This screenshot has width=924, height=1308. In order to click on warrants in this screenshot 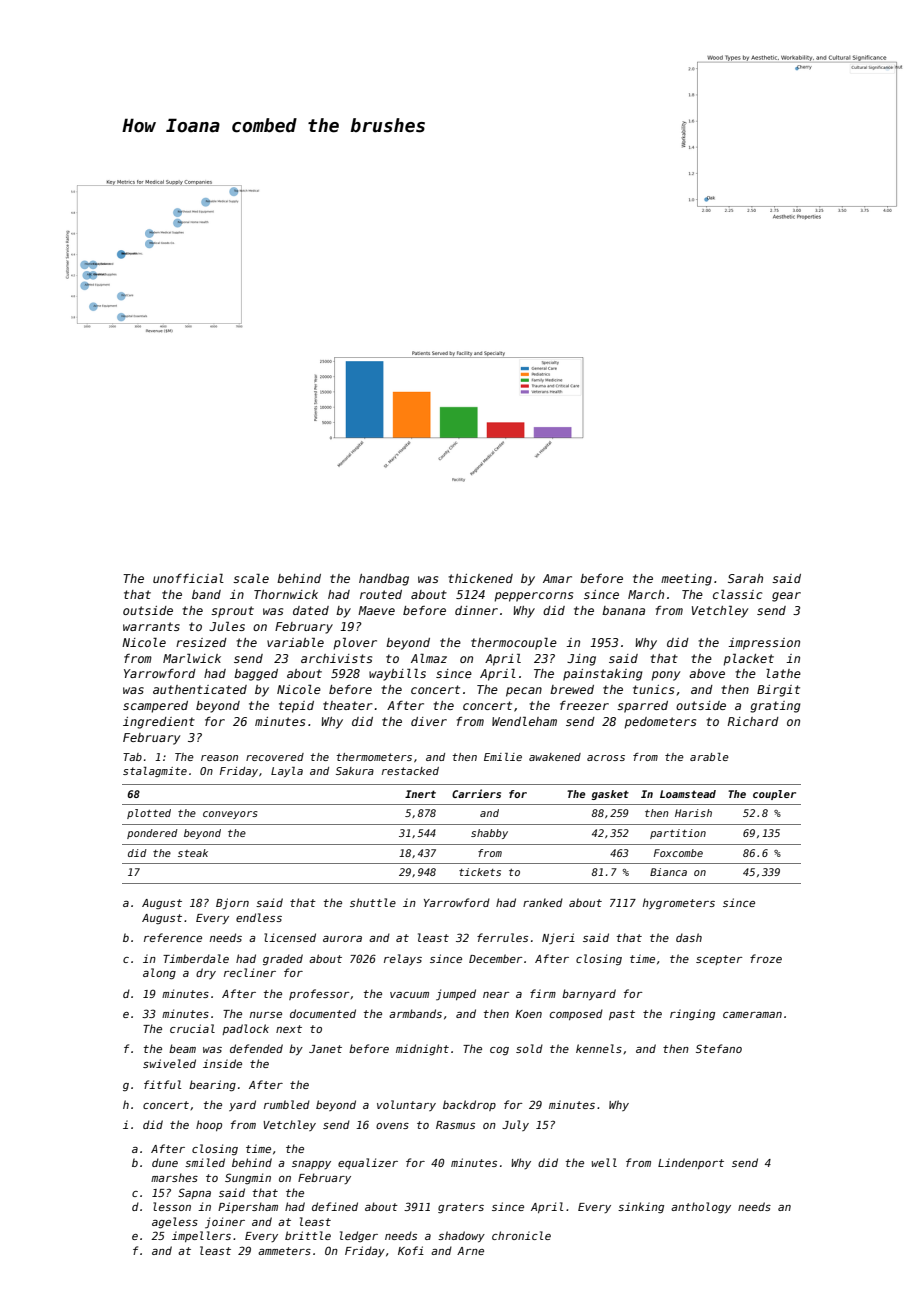, I will do `click(151, 626)`.
